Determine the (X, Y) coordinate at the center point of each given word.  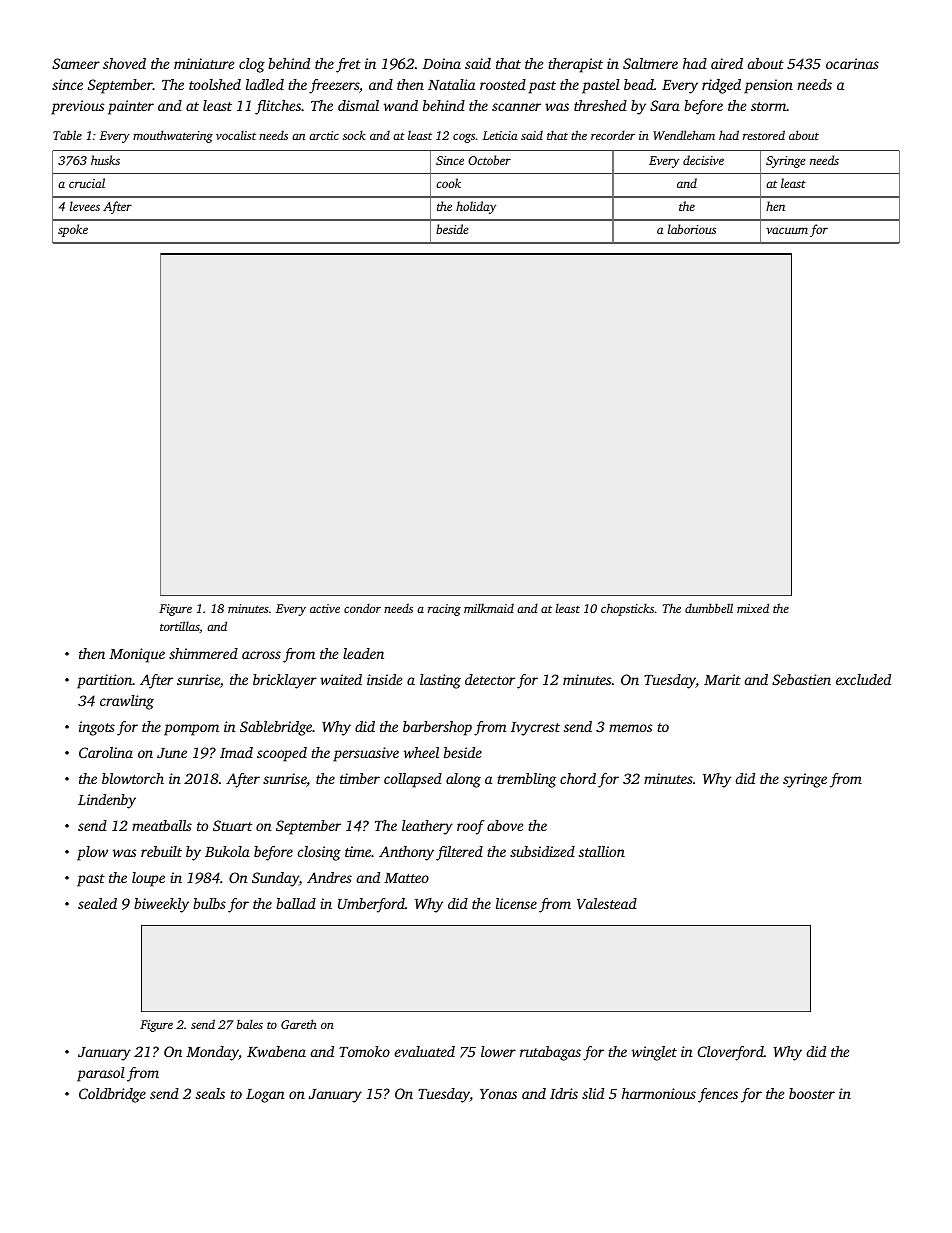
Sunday (275, 879)
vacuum (787, 230)
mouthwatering (173, 136)
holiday (476, 207)
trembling (526, 780)
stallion (602, 851)
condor (362, 608)
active (325, 608)
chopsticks (627, 609)
